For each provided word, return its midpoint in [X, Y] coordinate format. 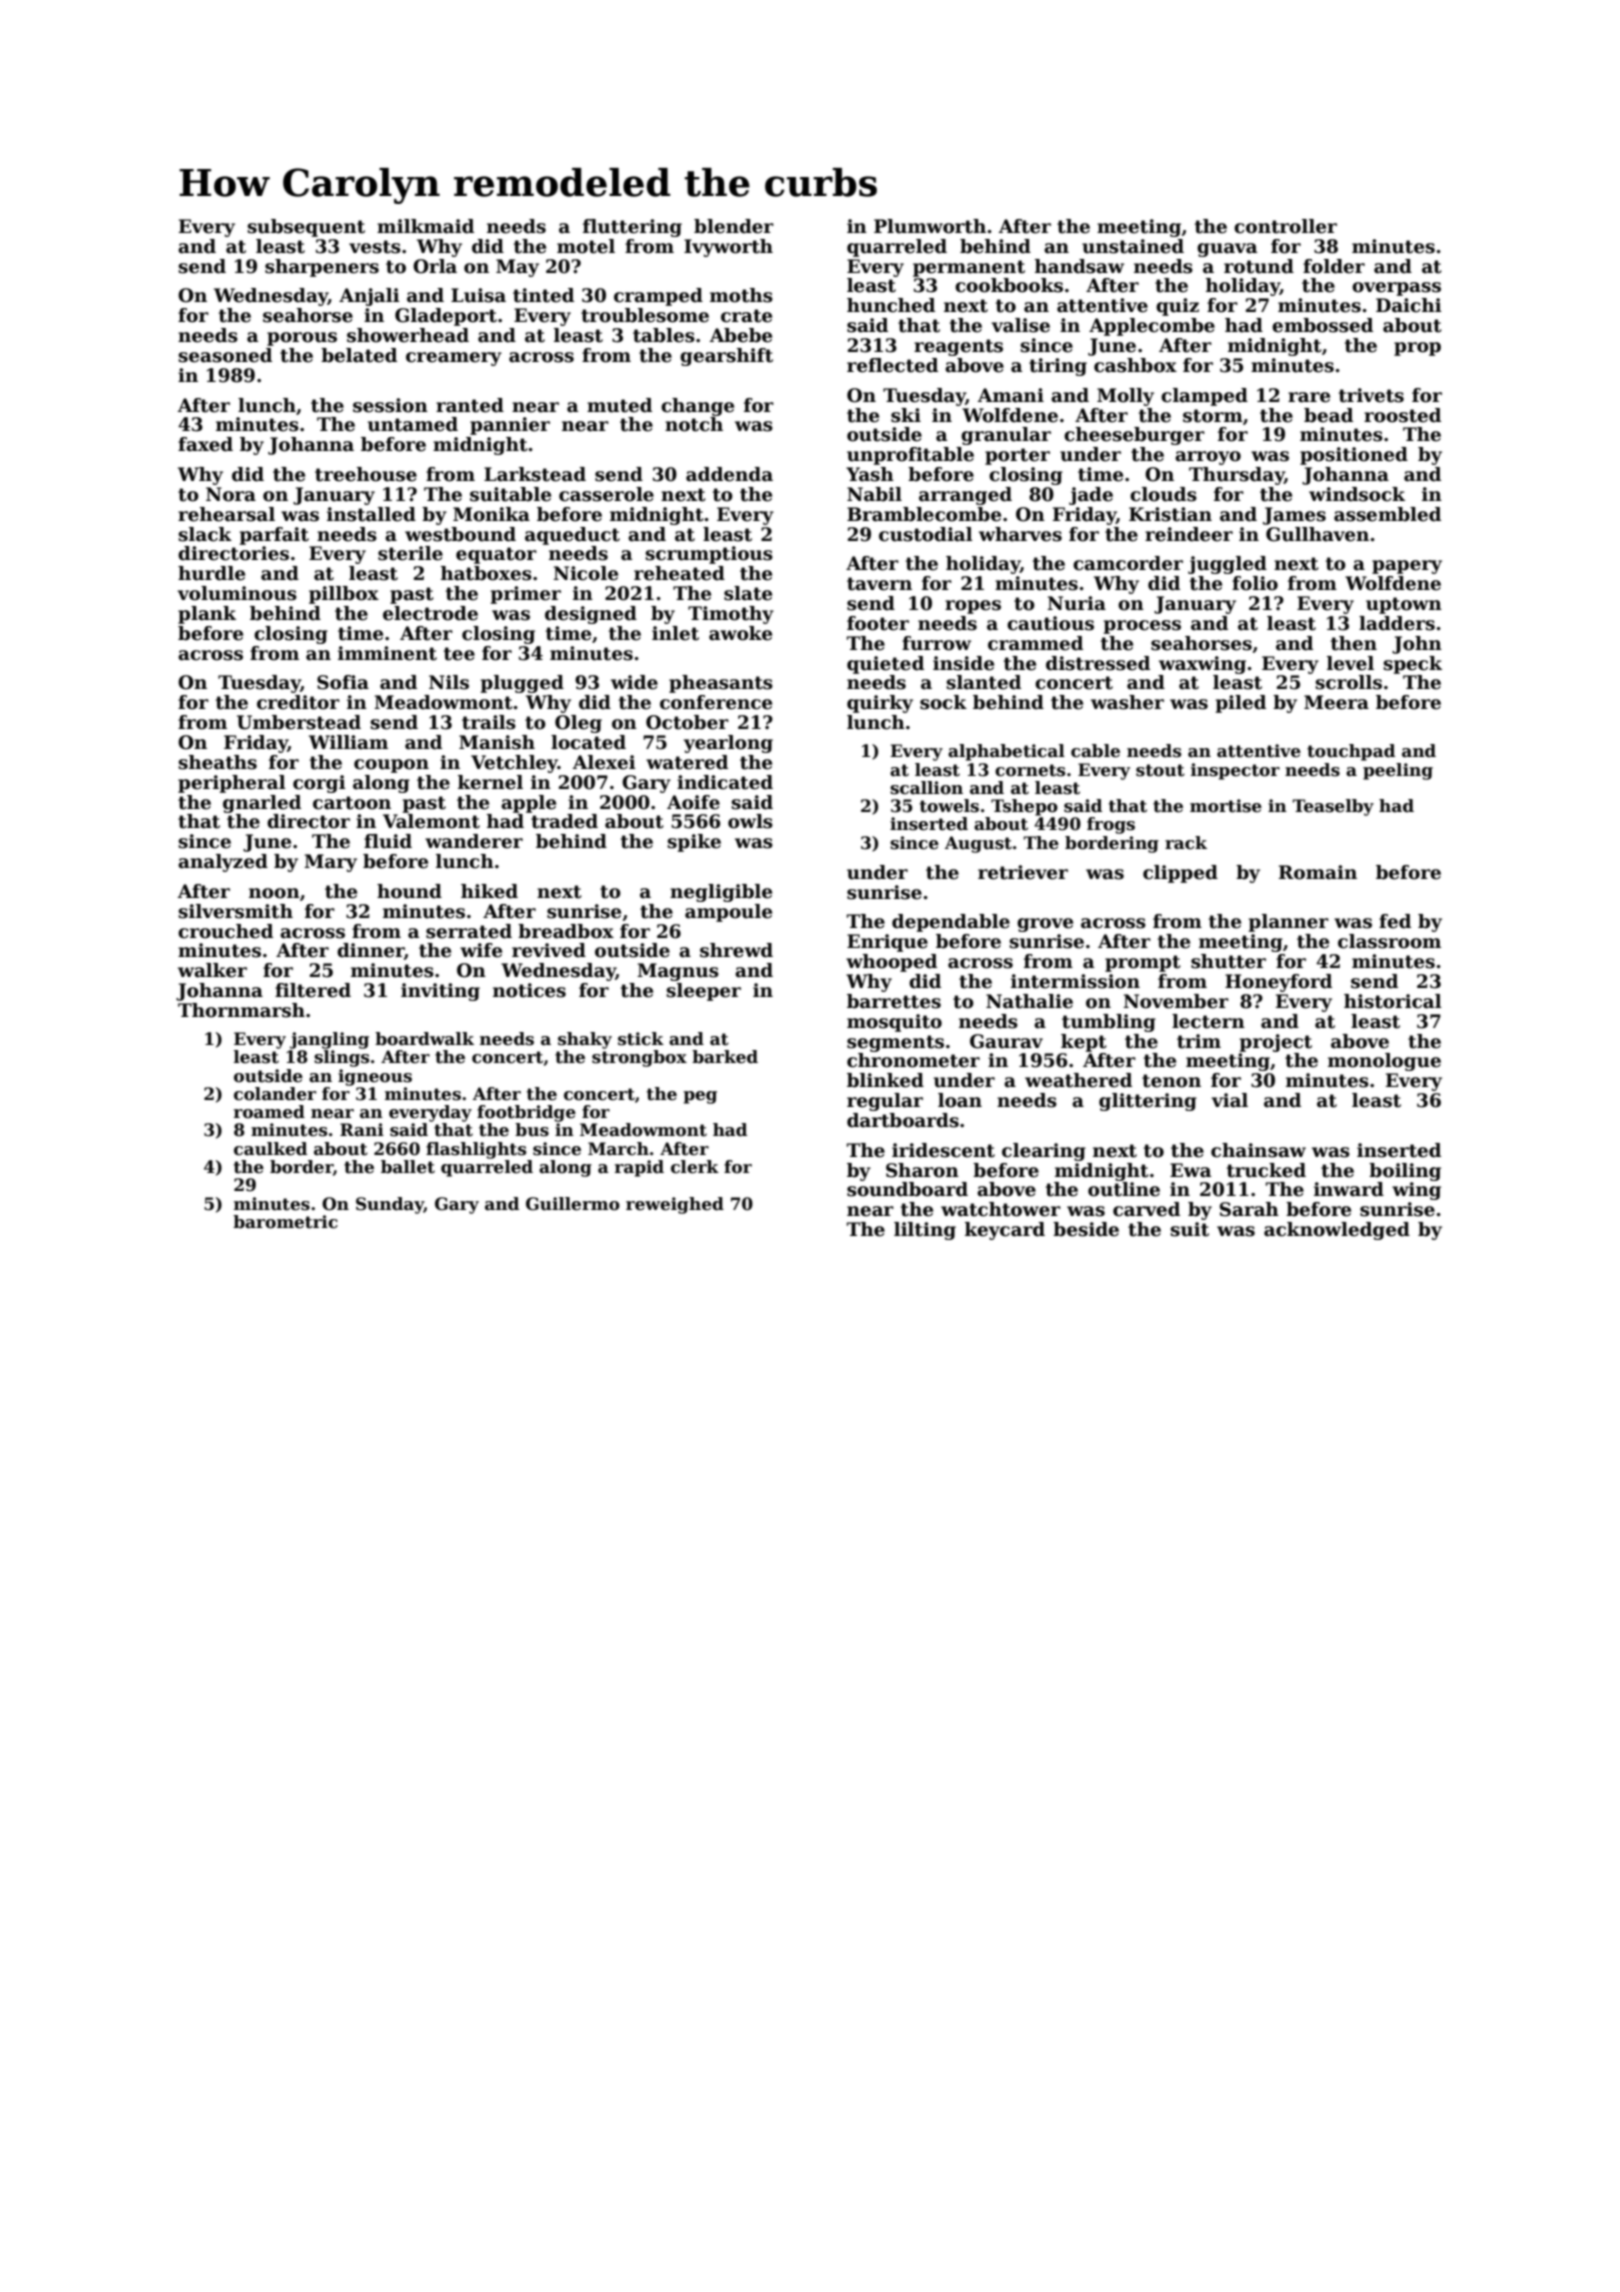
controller [1285, 226]
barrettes [894, 1001]
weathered [1078, 1080]
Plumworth [930, 226]
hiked [489, 891]
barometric [285, 1222]
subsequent [306, 228]
